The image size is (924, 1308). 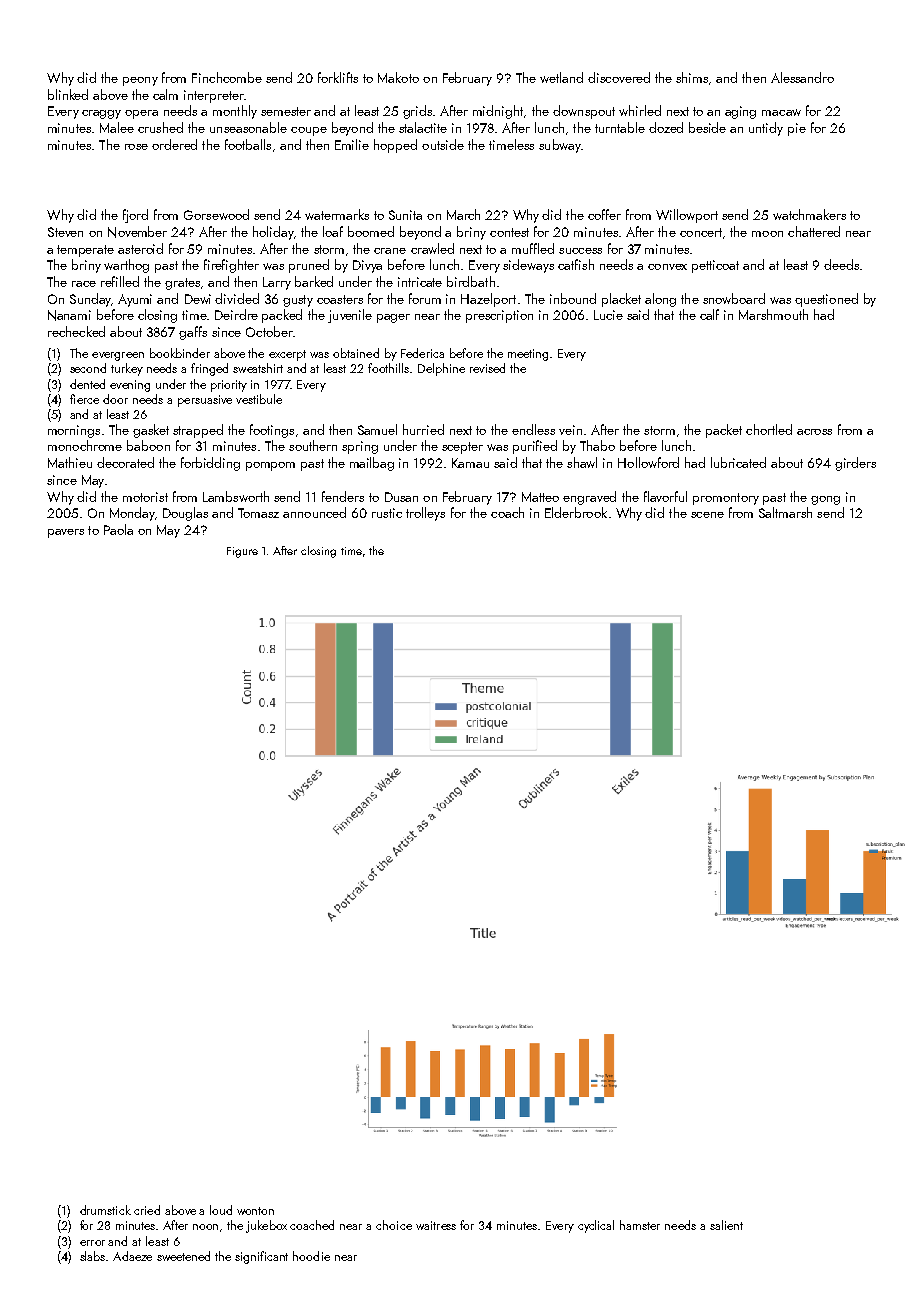 What do you see at coordinates (797, 129) in the screenshot?
I see `pie` at bounding box center [797, 129].
